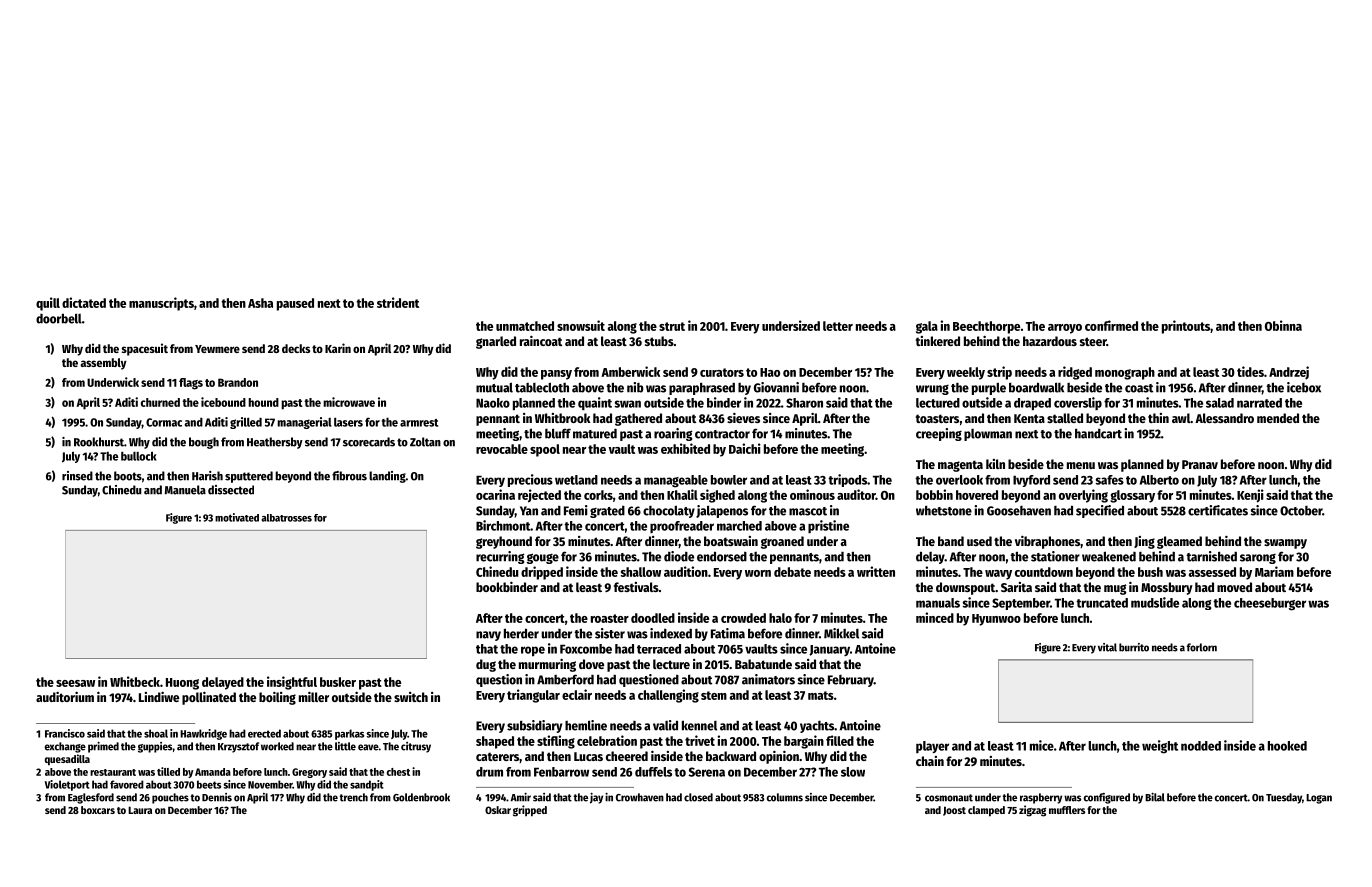 The height and width of the document is (887, 1372). What do you see at coordinates (77, 476) in the document?
I see `rinsed` at bounding box center [77, 476].
